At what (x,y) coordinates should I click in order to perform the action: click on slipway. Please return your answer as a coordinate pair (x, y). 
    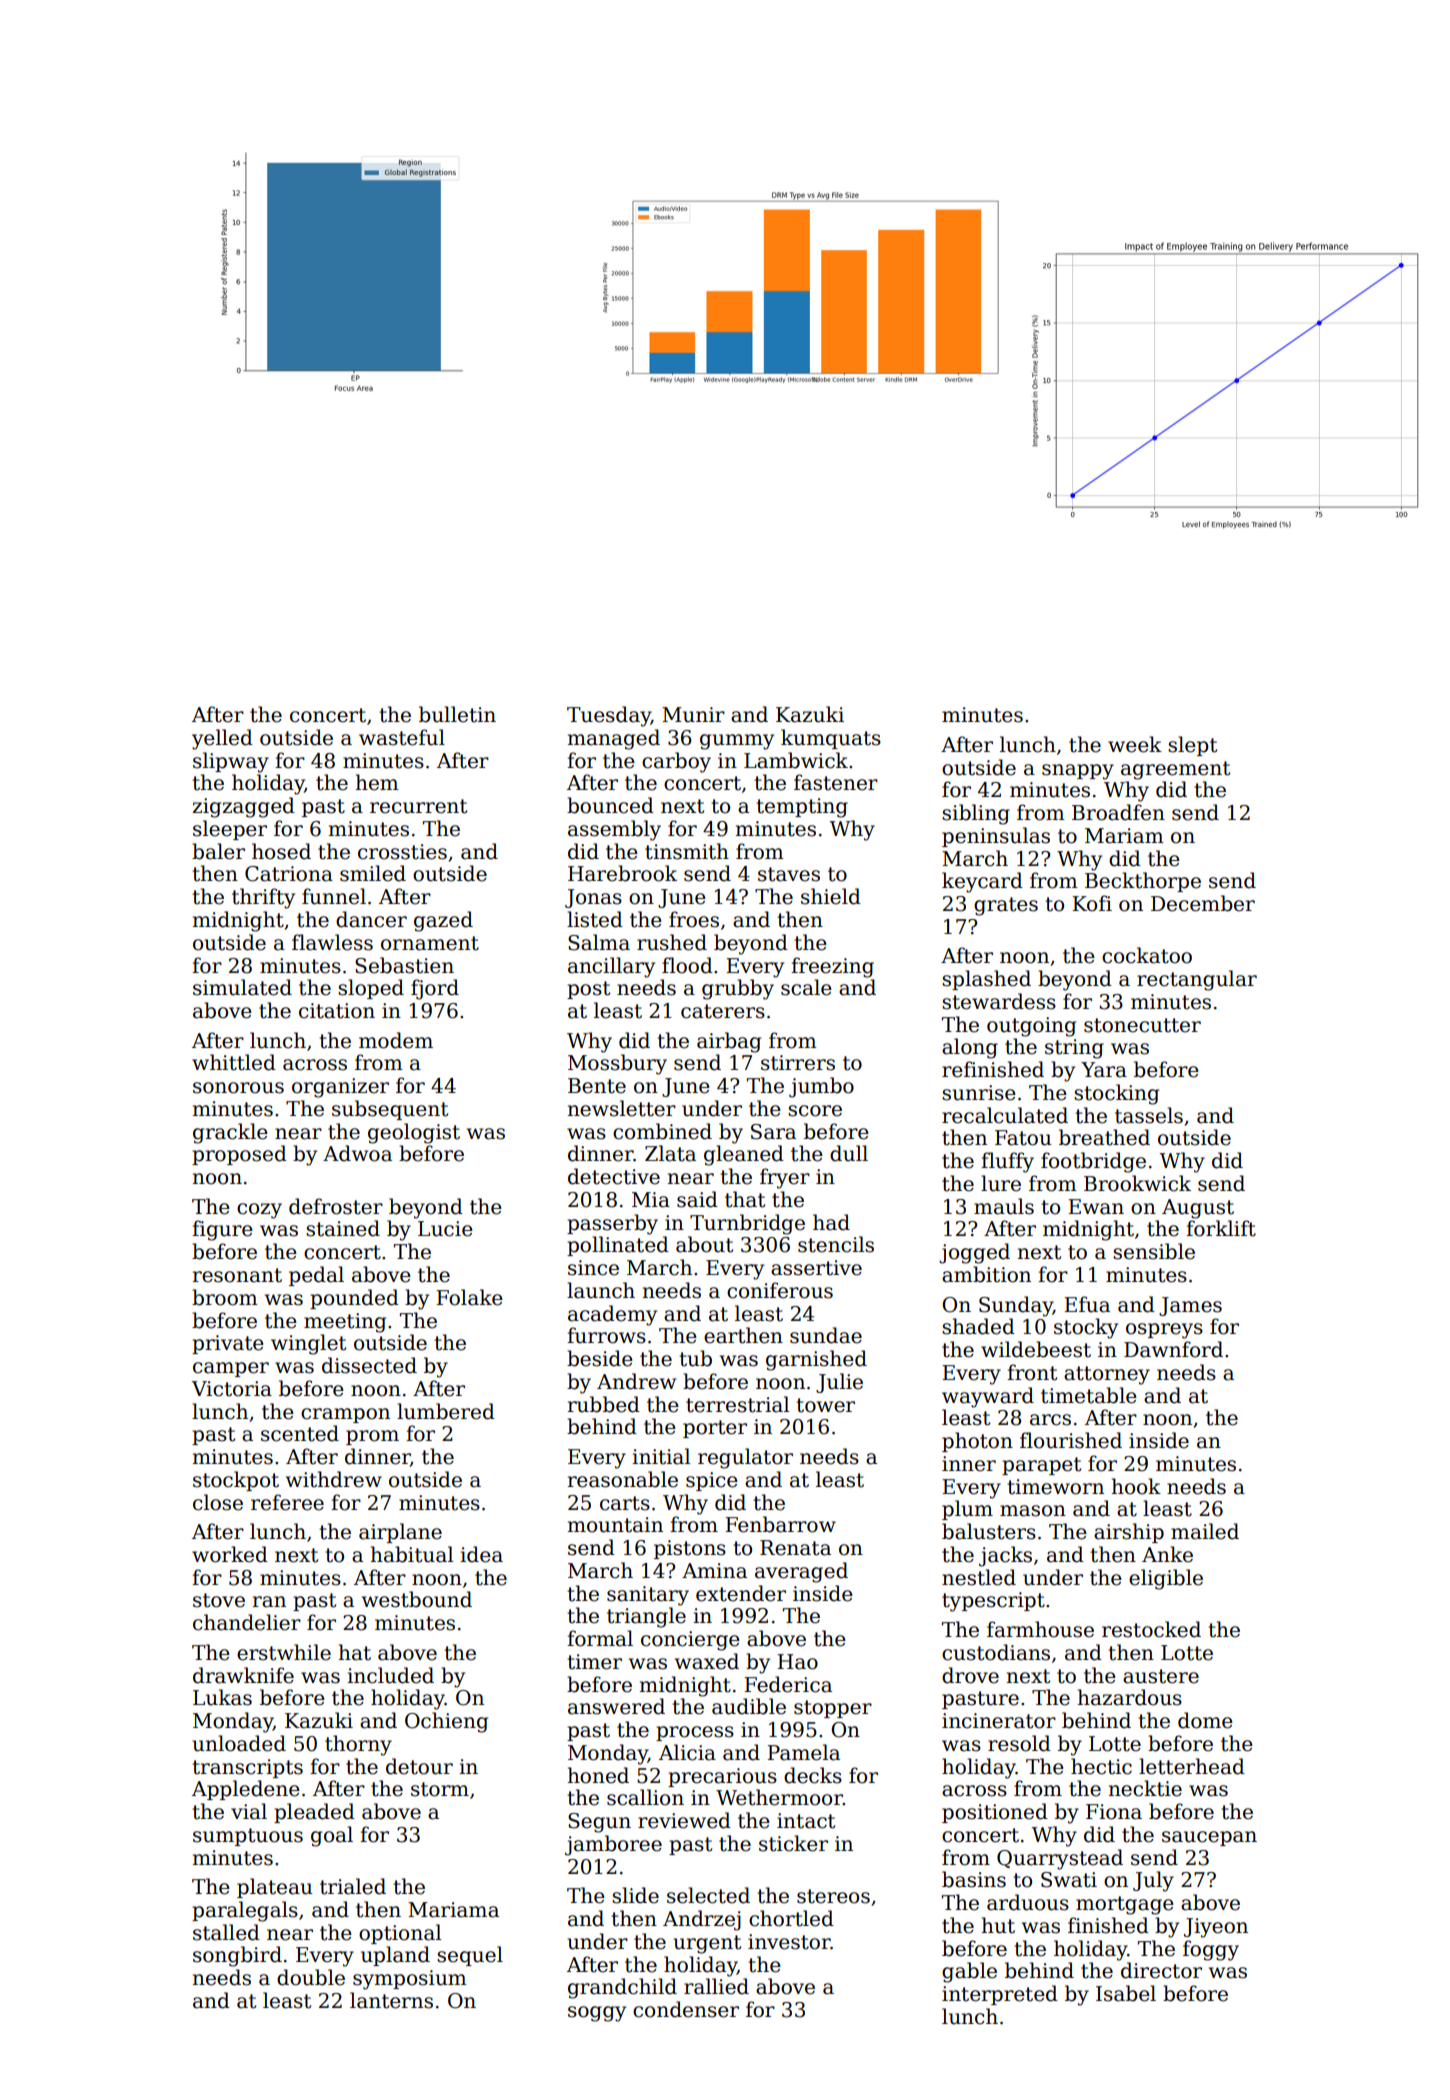
    Looking at the image, I should click on (231, 762).
